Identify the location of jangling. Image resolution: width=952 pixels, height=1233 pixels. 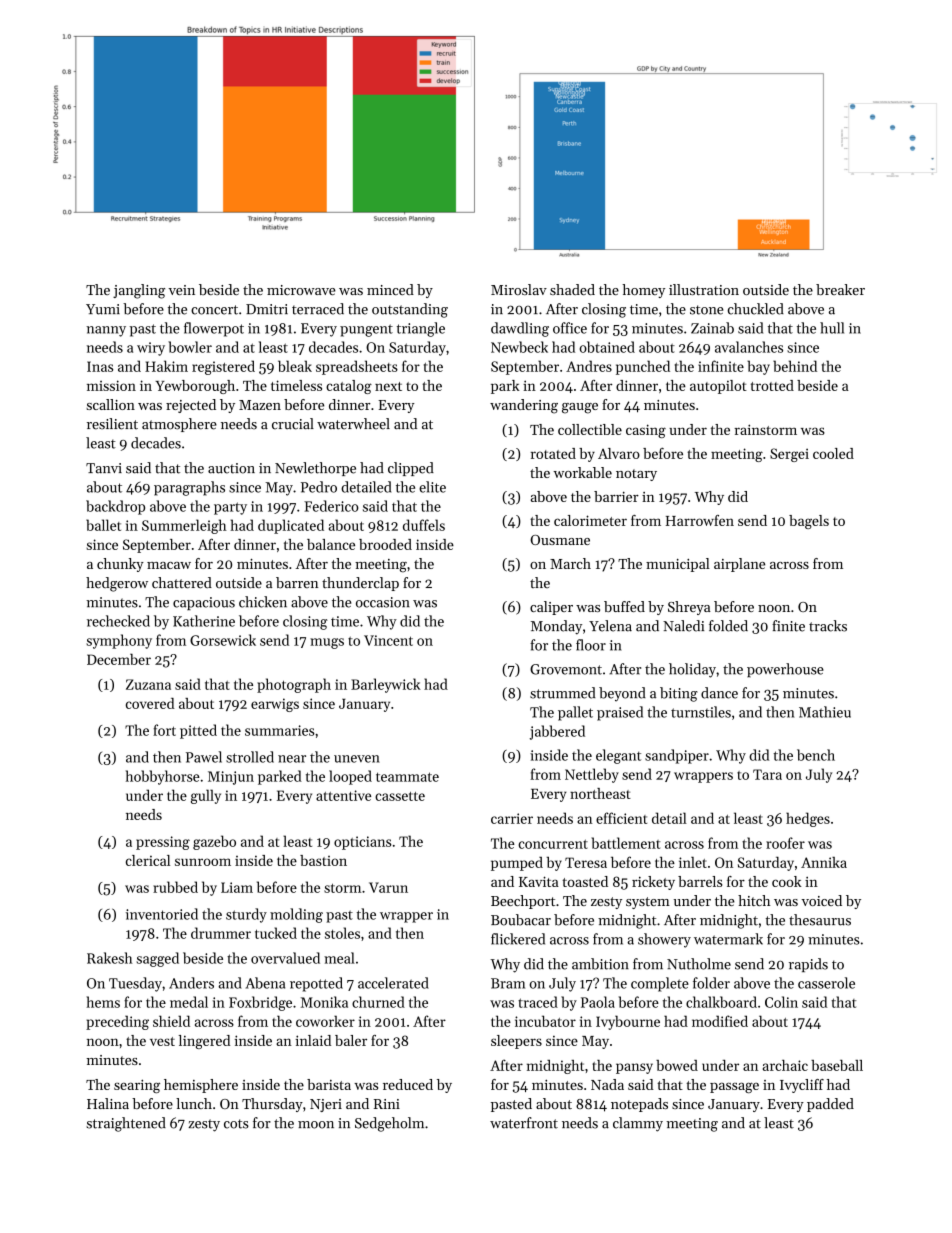
(139, 291).
